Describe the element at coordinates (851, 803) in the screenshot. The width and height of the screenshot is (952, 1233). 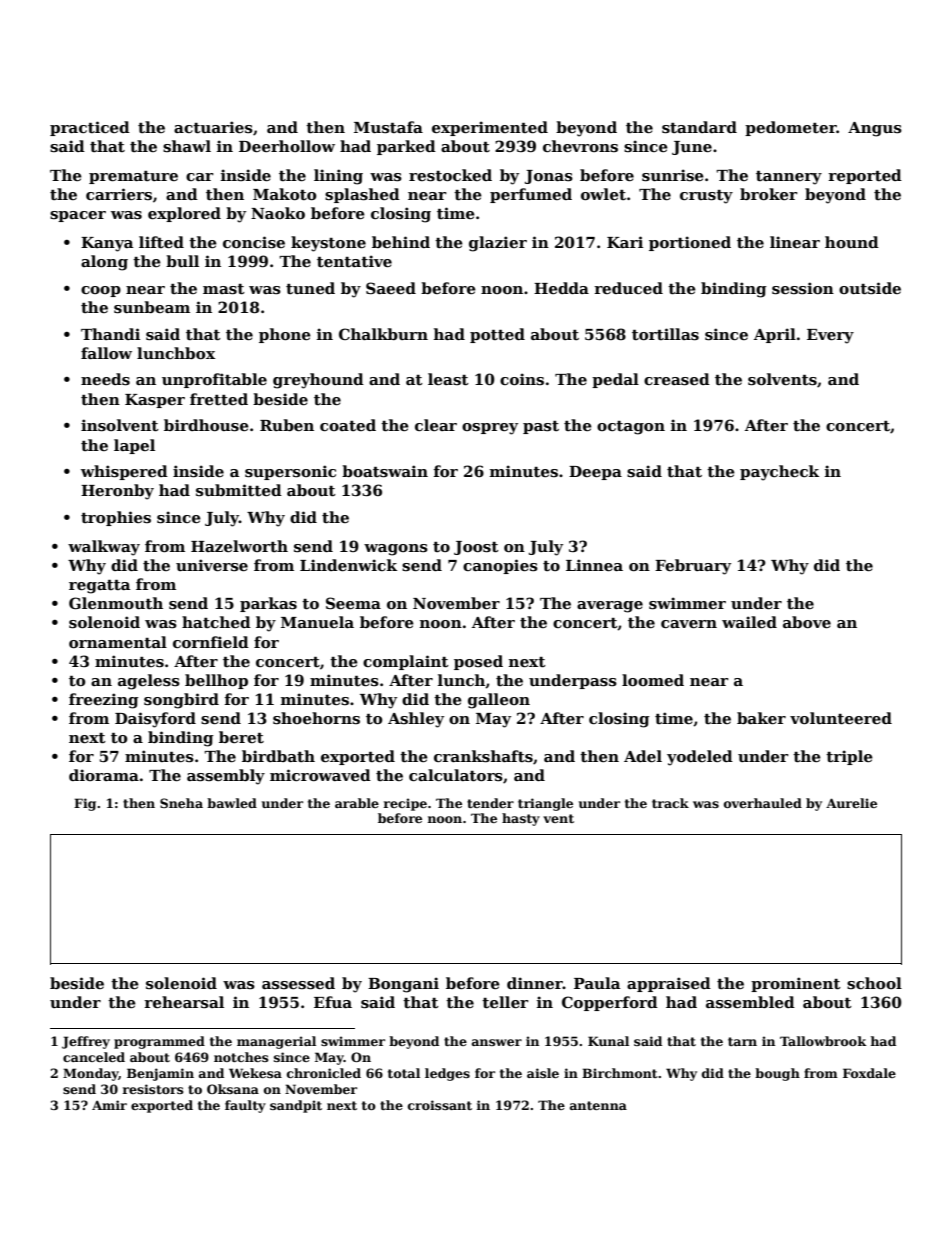
I see `Aurelie` at that location.
